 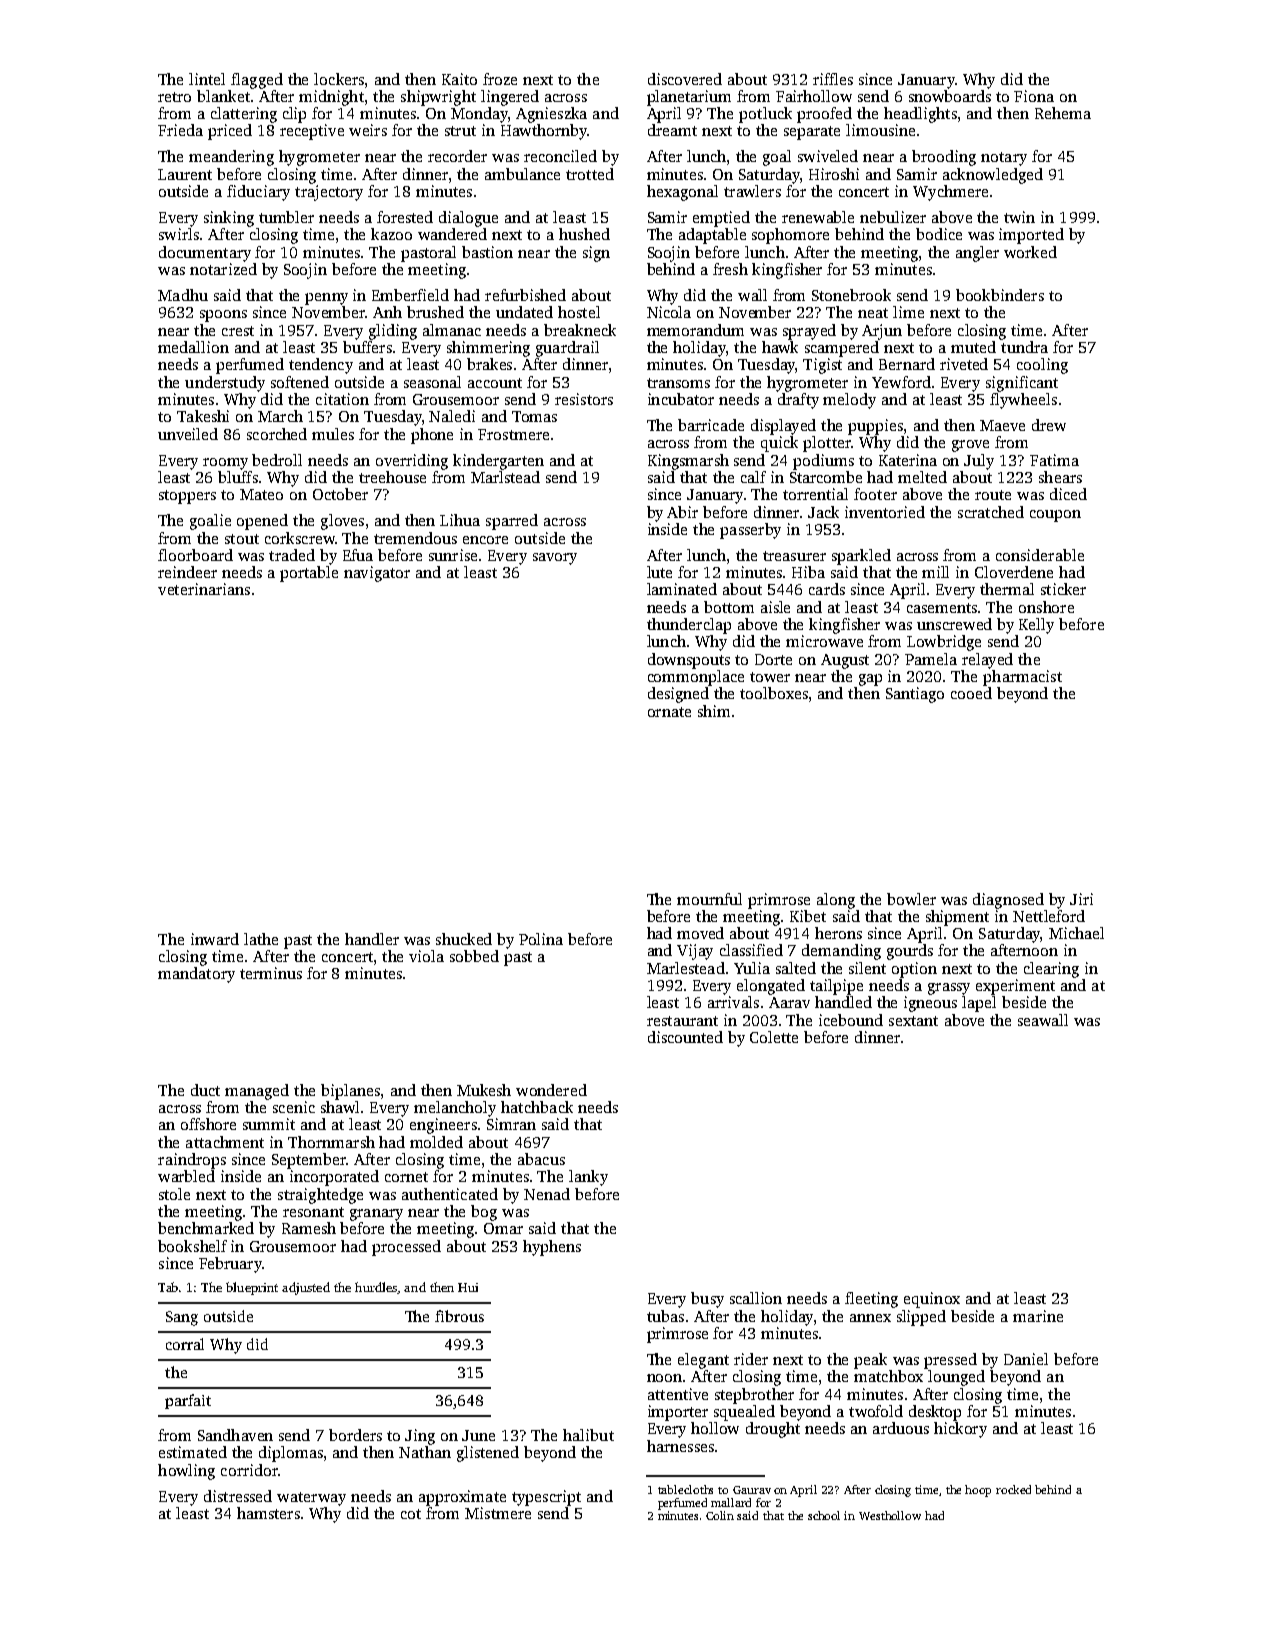 What do you see at coordinates (730, 269) in the screenshot?
I see `fresh` at bounding box center [730, 269].
